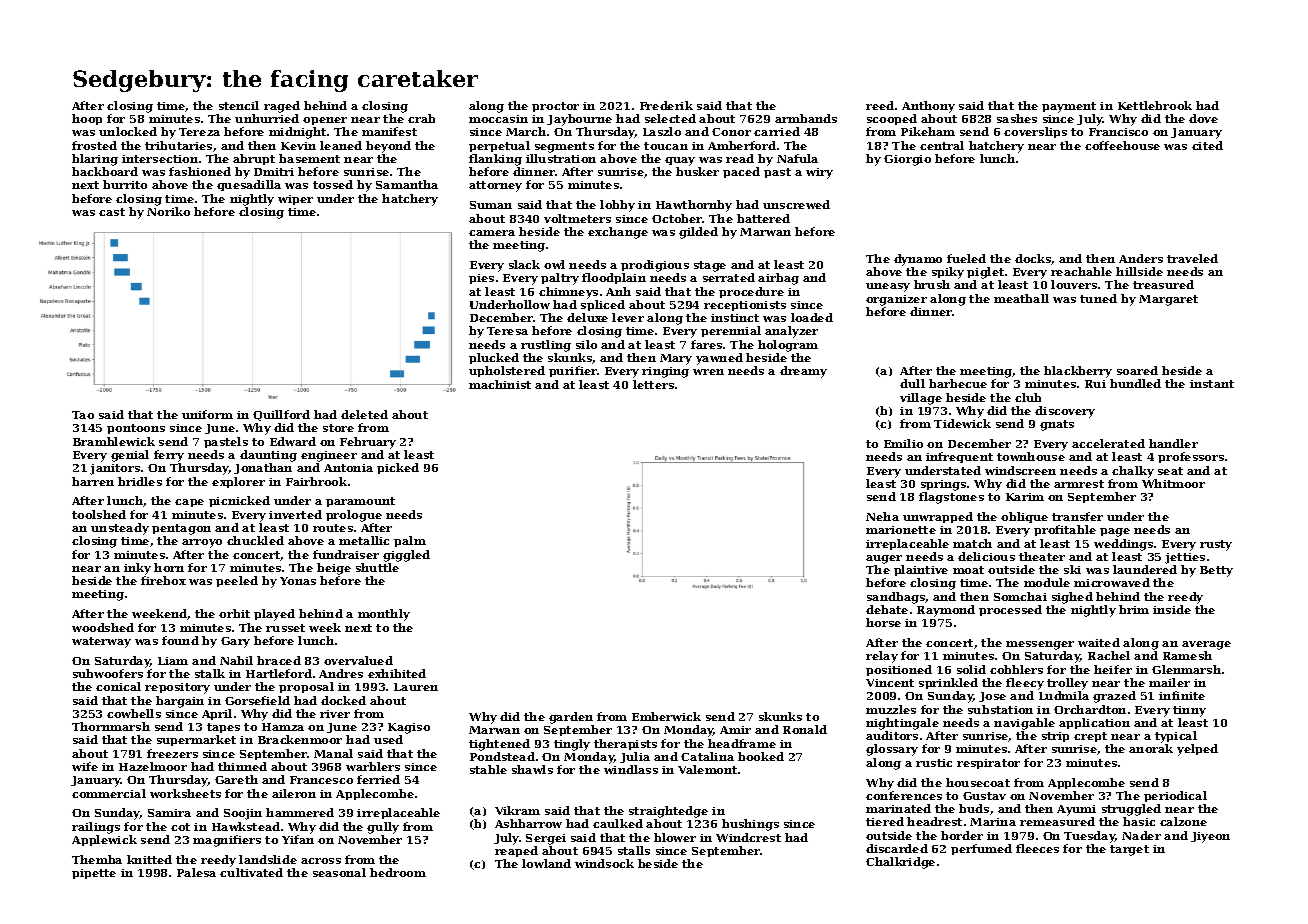 The image size is (1308, 924). I want to click on handler, so click(1173, 443).
